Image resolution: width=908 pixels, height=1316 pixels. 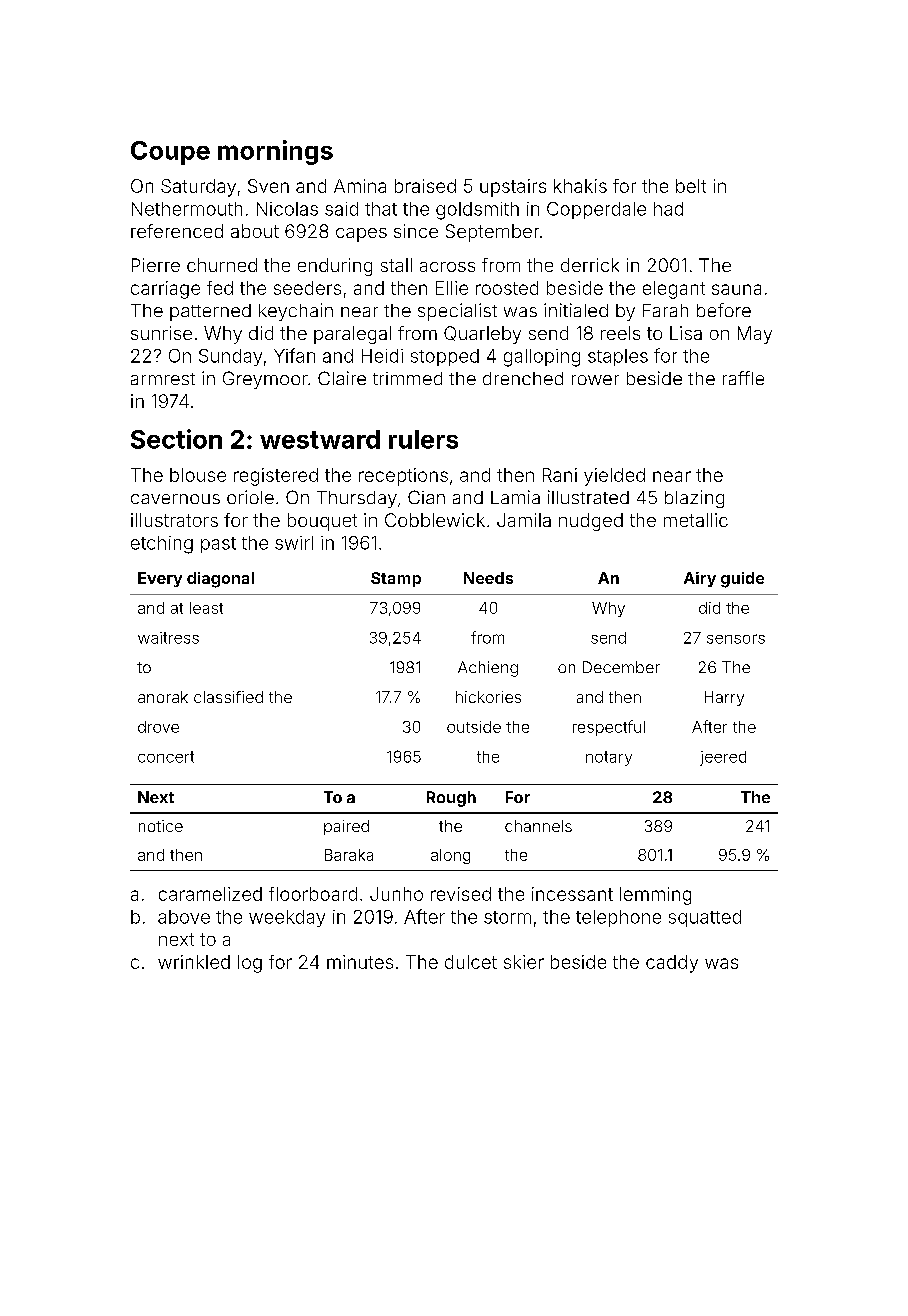 What do you see at coordinates (488, 669) in the document?
I see `Achieng` at bounding box center [488, 669].
